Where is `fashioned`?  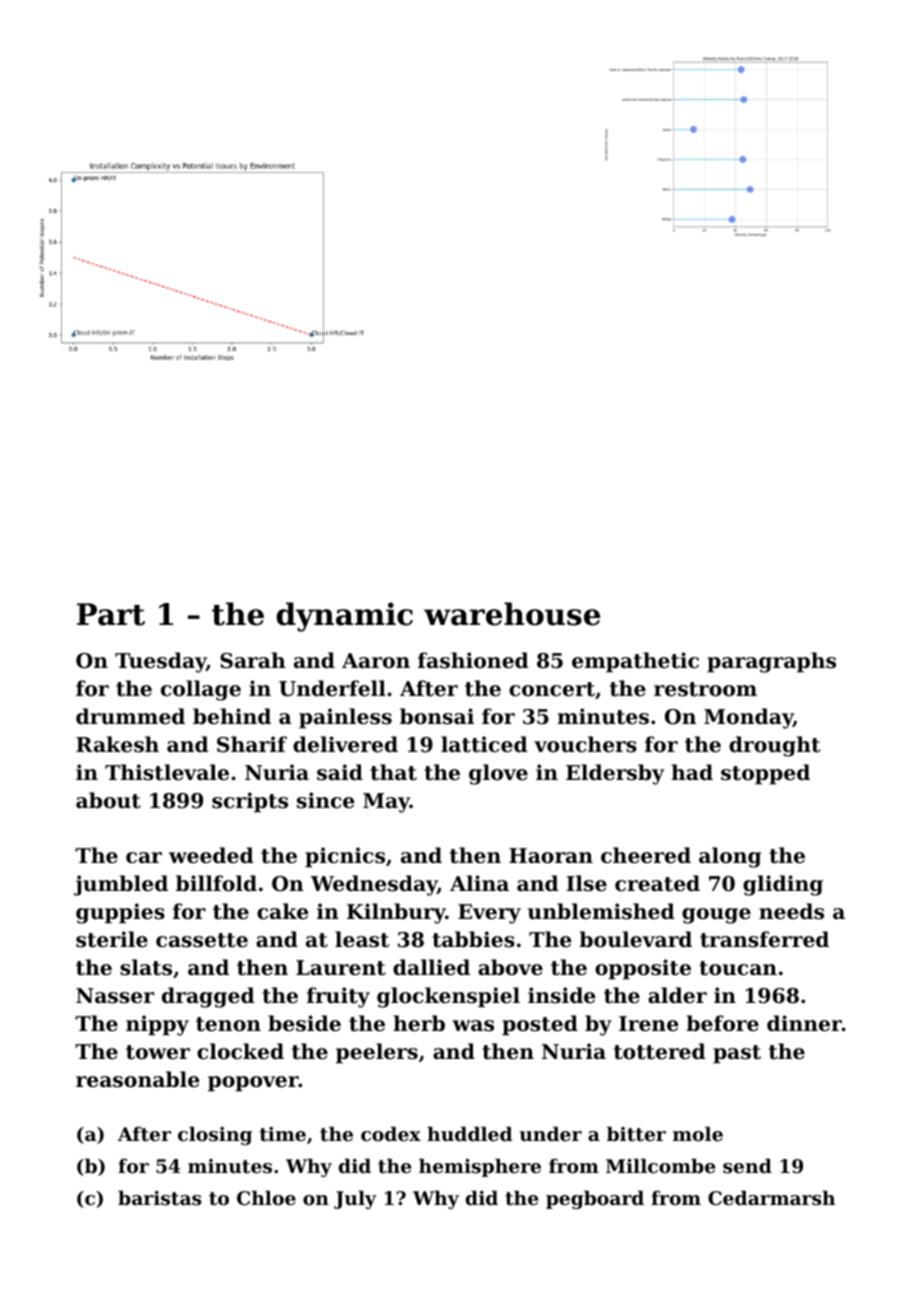 fashioned is located at coordinates (473, 660).
